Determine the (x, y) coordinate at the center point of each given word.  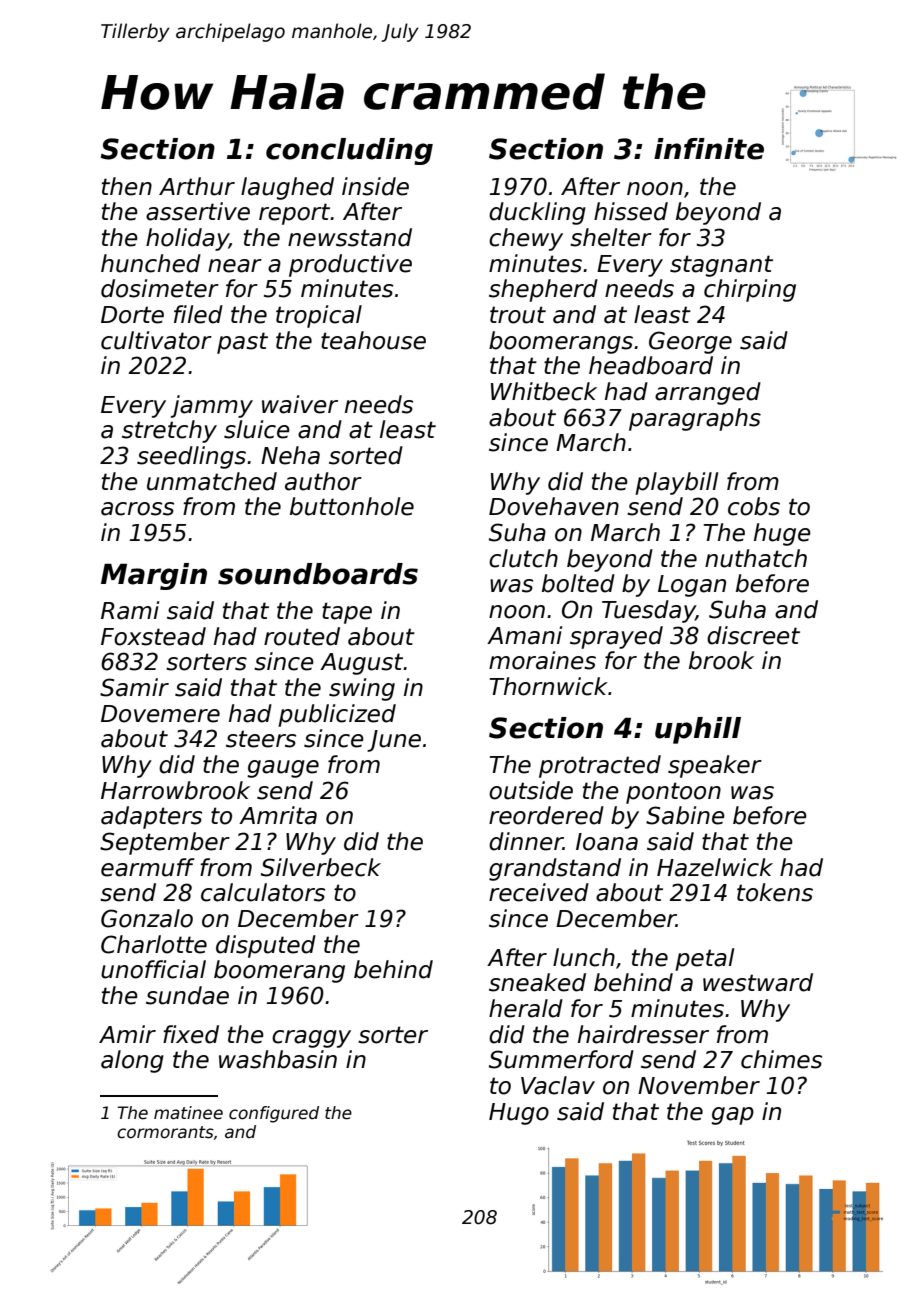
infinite (709, 149)
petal (704, 959)
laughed (287, 188)
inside (375, 186)
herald (526, 1008)
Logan (692, 586)
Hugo (519, 1114)
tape (347, 613)
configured (274, 1114)
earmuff (148, 867)
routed (302, 636)
